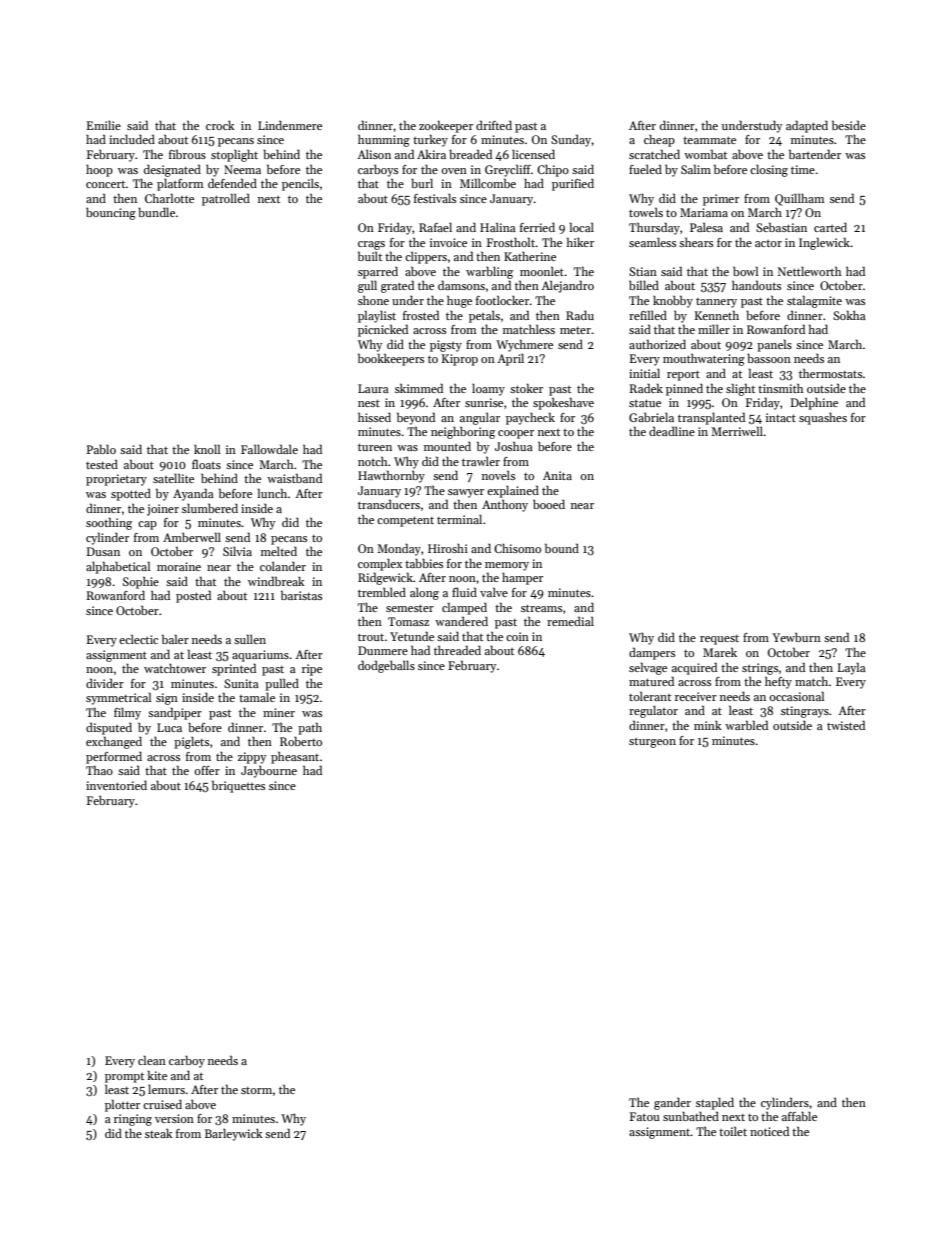 This screenshot has width=952, height=1233. What do you see at coordinates (846, 725) in the screenshot?
I see `twisted` at bounding box center [846, 725].
